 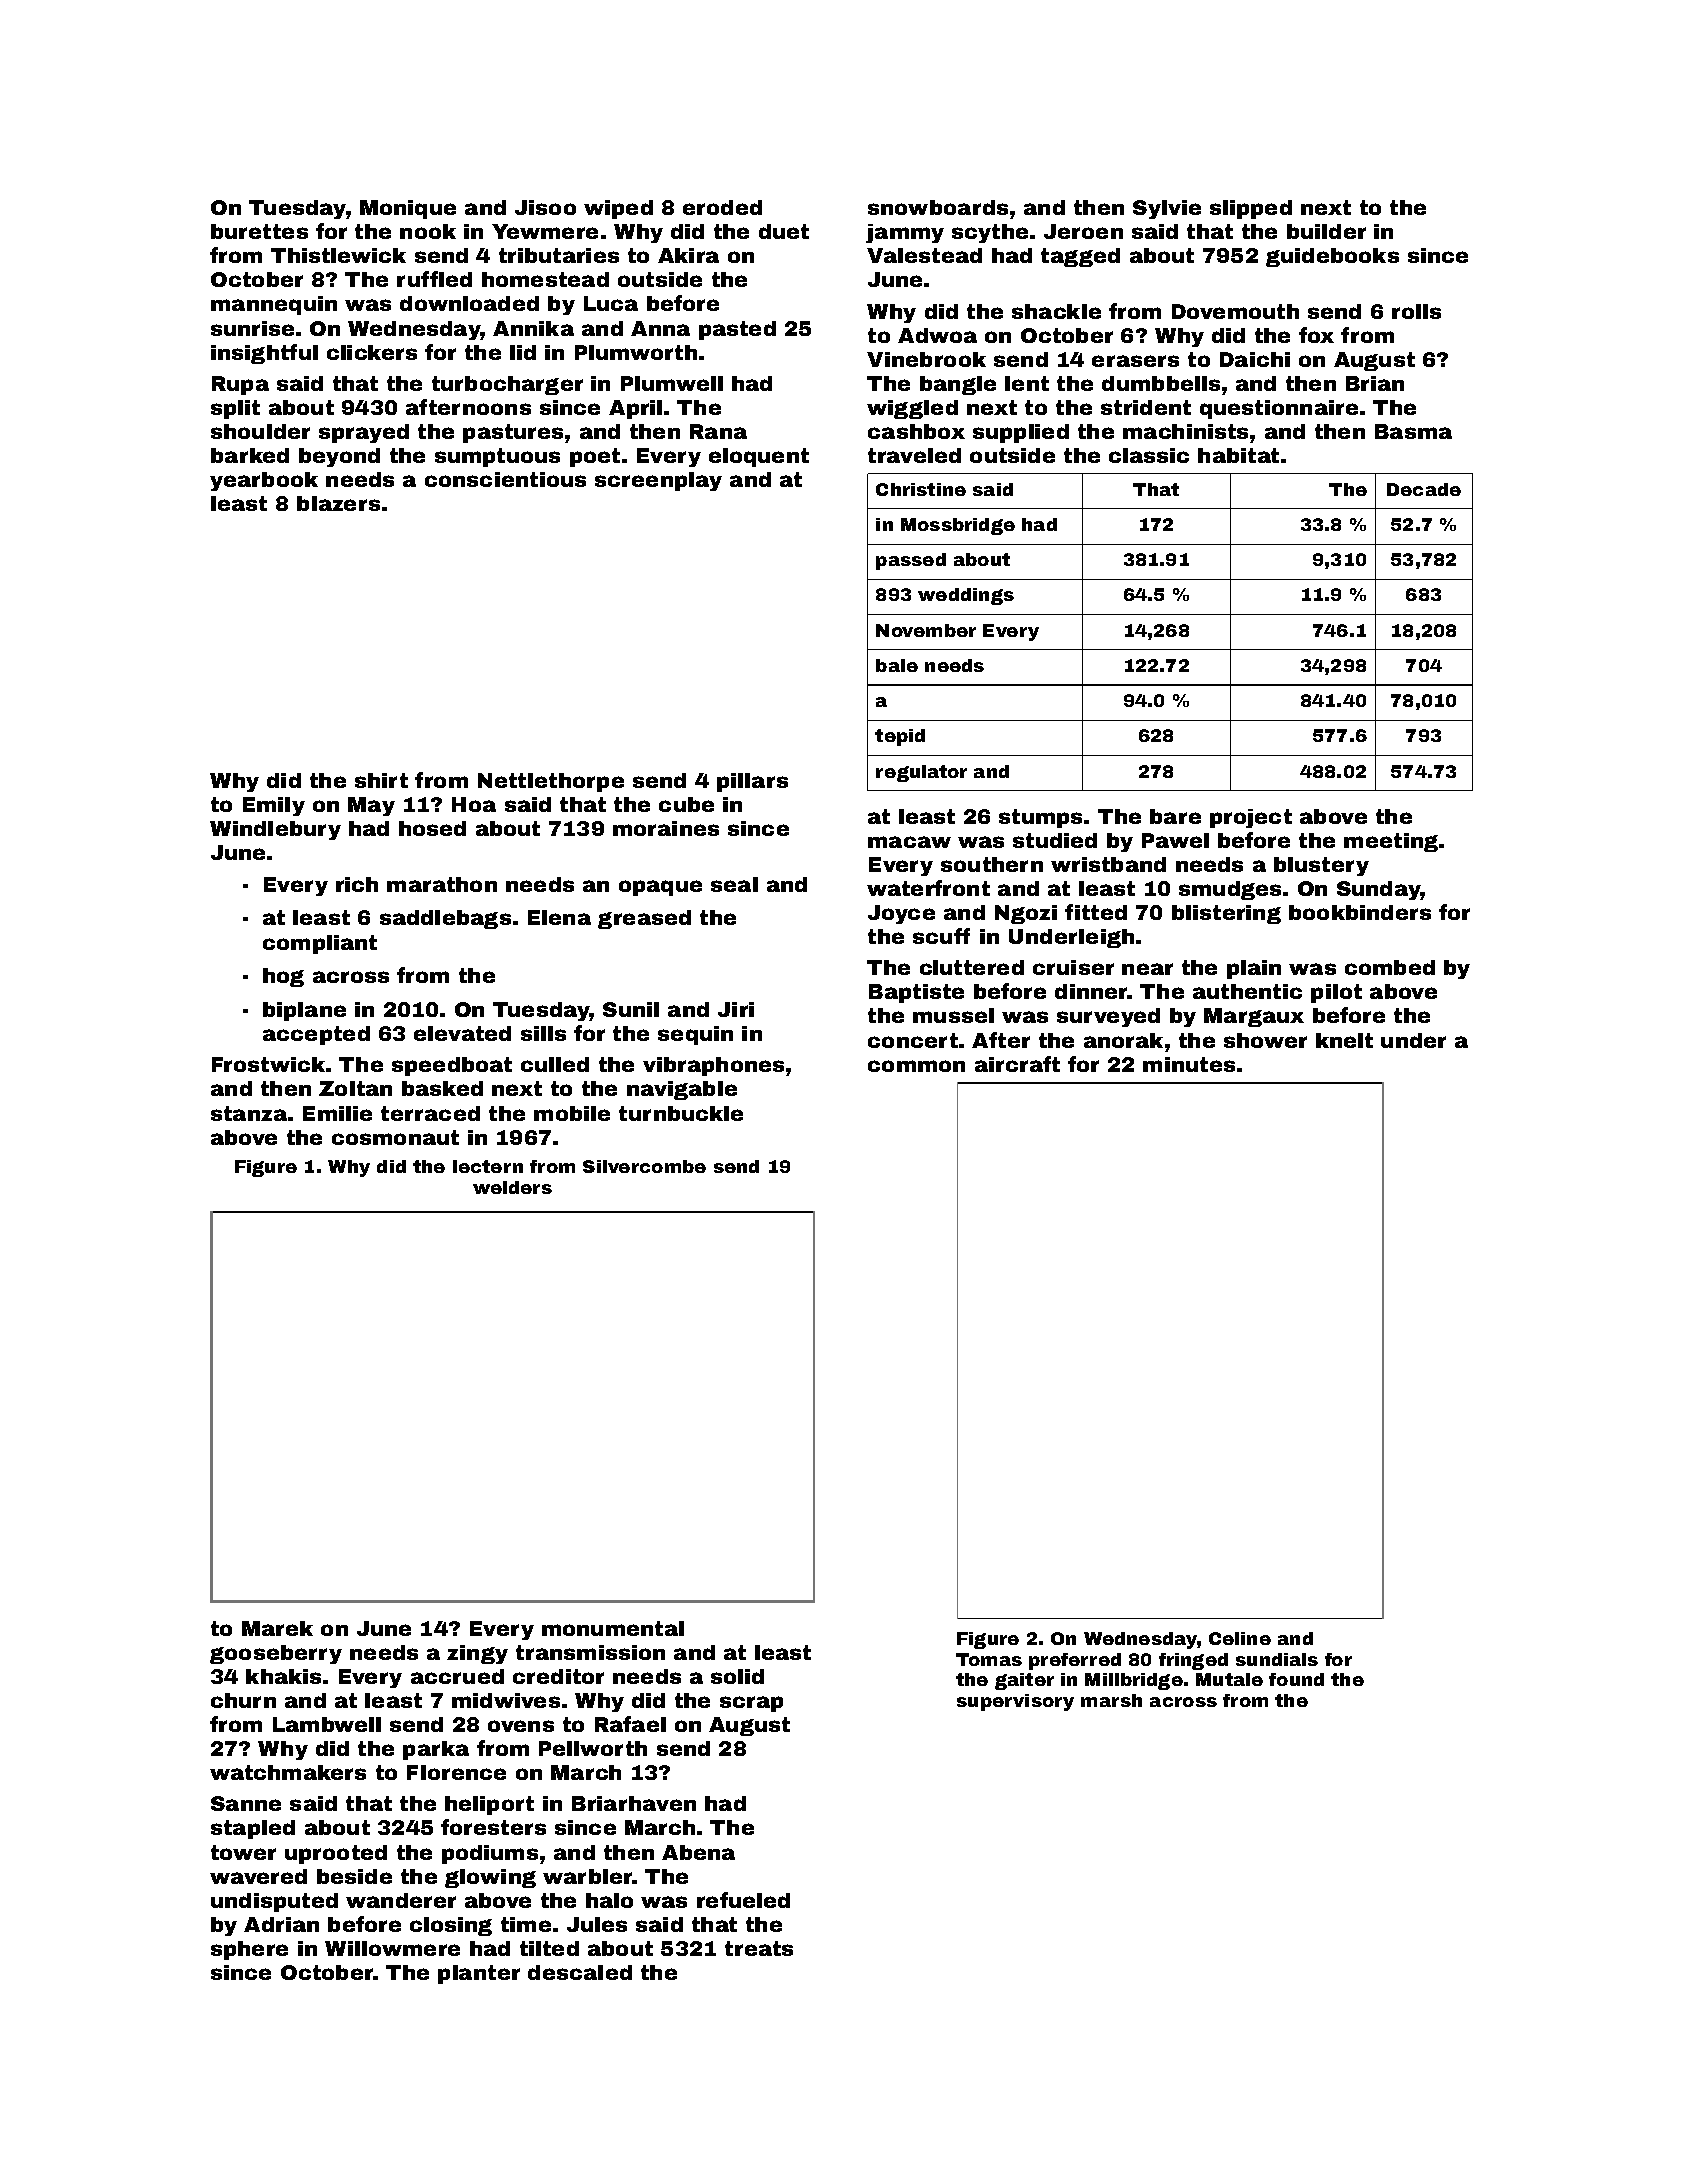 What do you see at coordinates (1134, 1681) in the image?
I see `Millbridge` at bounding box center [1134, 1681].
